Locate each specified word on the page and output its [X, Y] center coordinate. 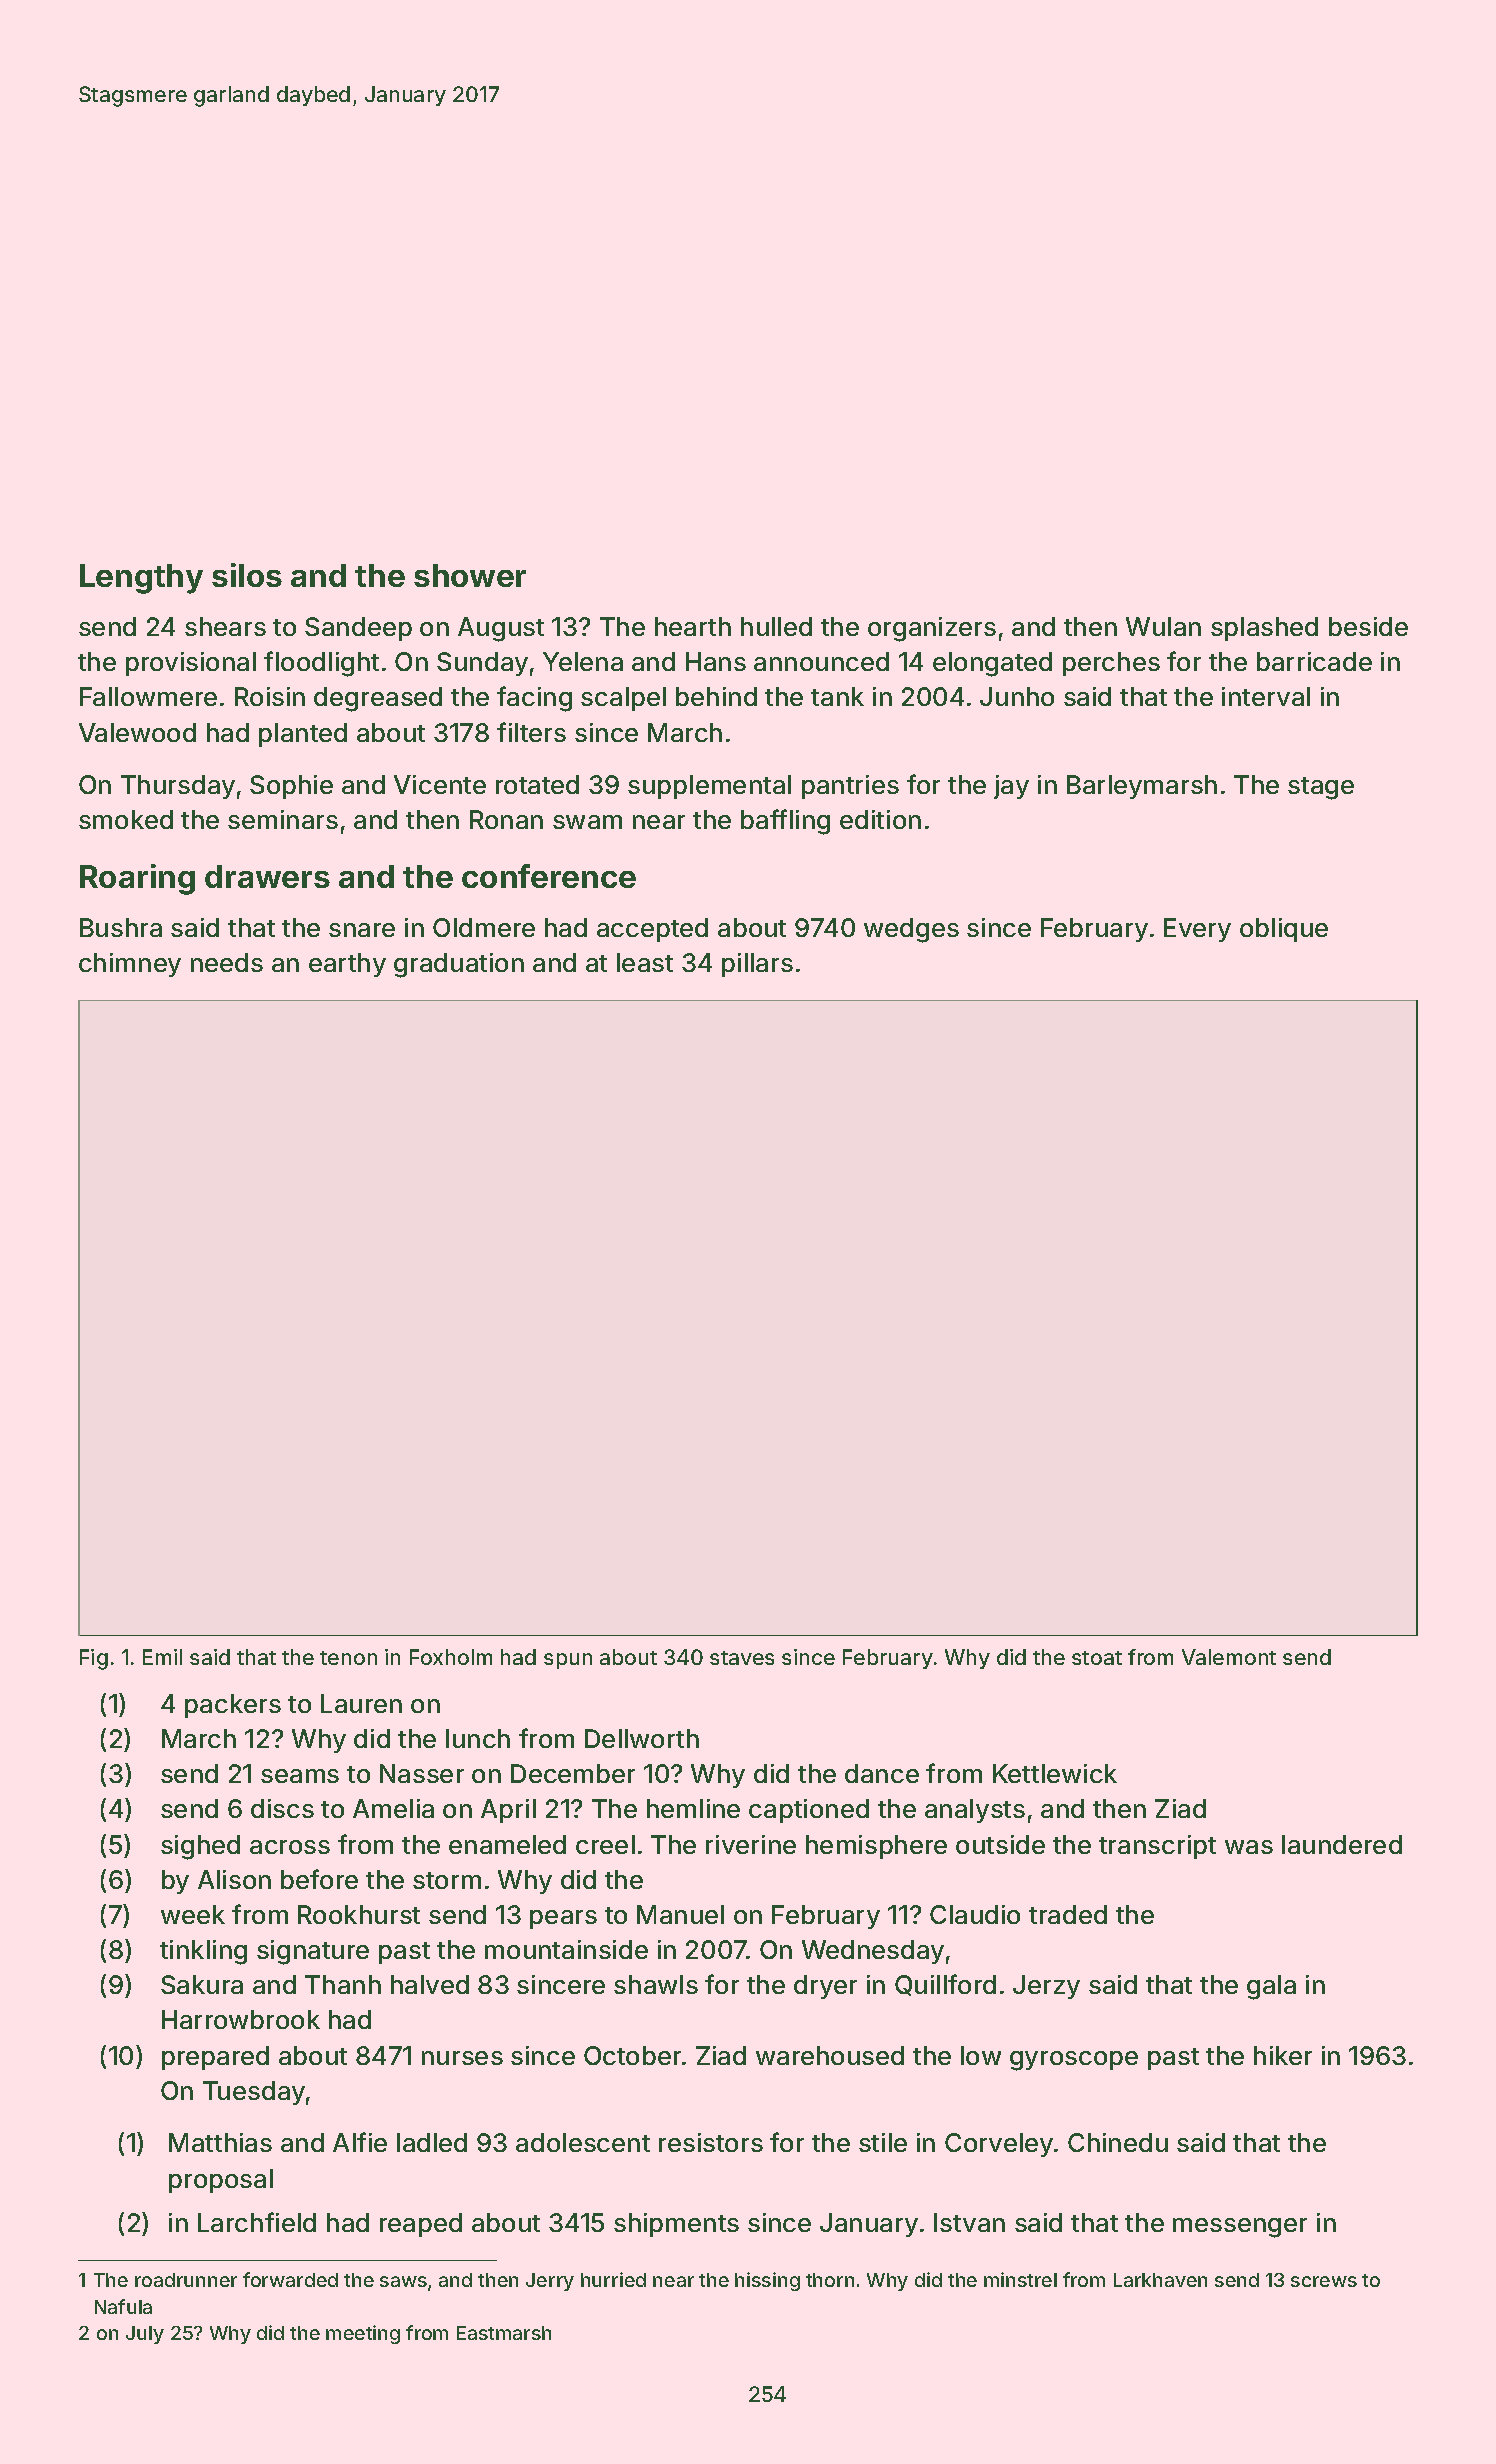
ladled [432, 2142]
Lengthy [141, 579]
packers [233, 1706]
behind [716, 696]
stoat [1097, 1658]
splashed [1264, 629]
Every [1197, 930]
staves [742, 1658]
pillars [757, 965]
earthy [347, 965]
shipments [676, 2225]
